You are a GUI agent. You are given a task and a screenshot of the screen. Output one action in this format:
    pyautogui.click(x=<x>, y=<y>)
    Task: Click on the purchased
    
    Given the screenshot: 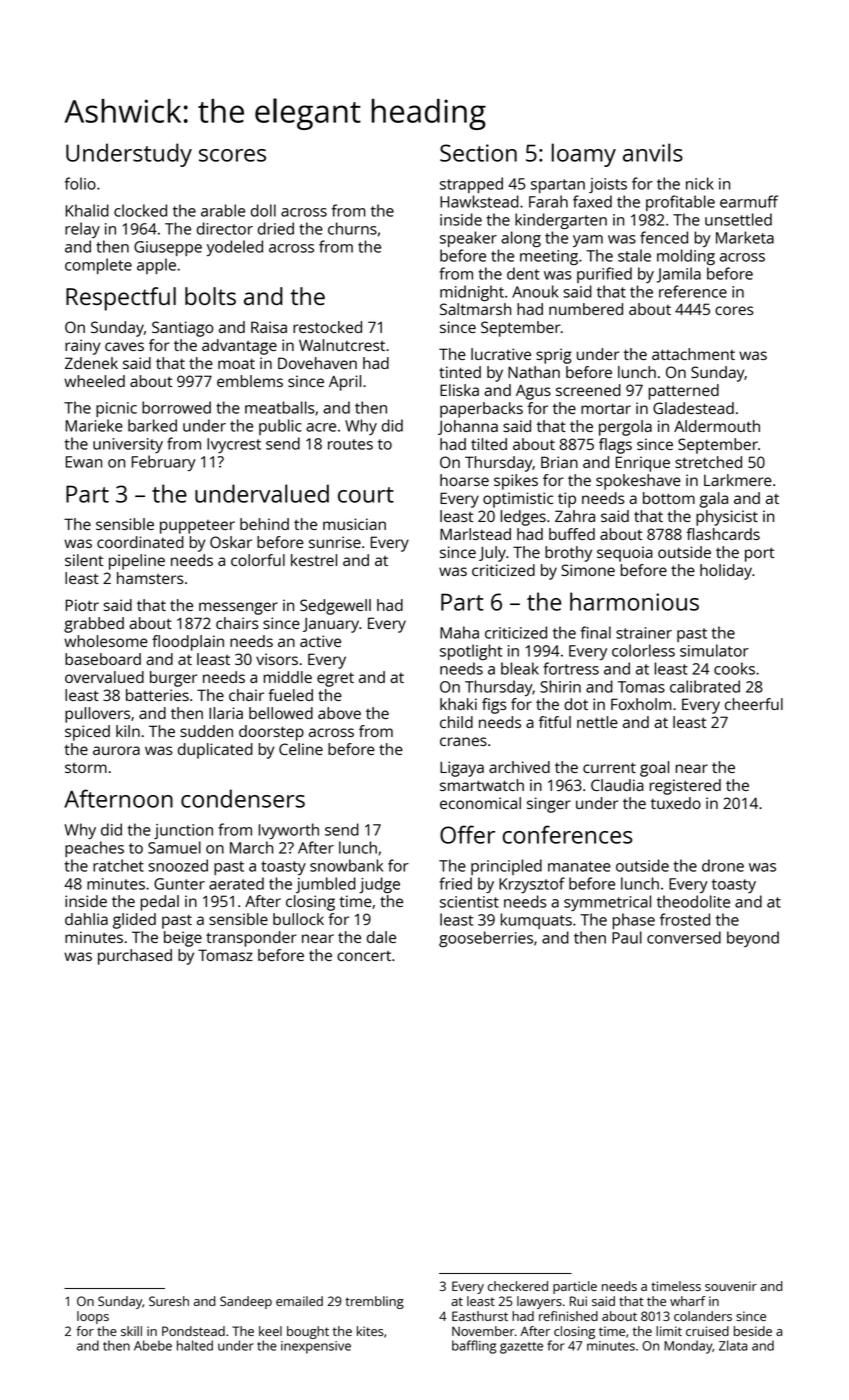 What is the action you would take?
    pyautogui.click(x=135, y=957)
